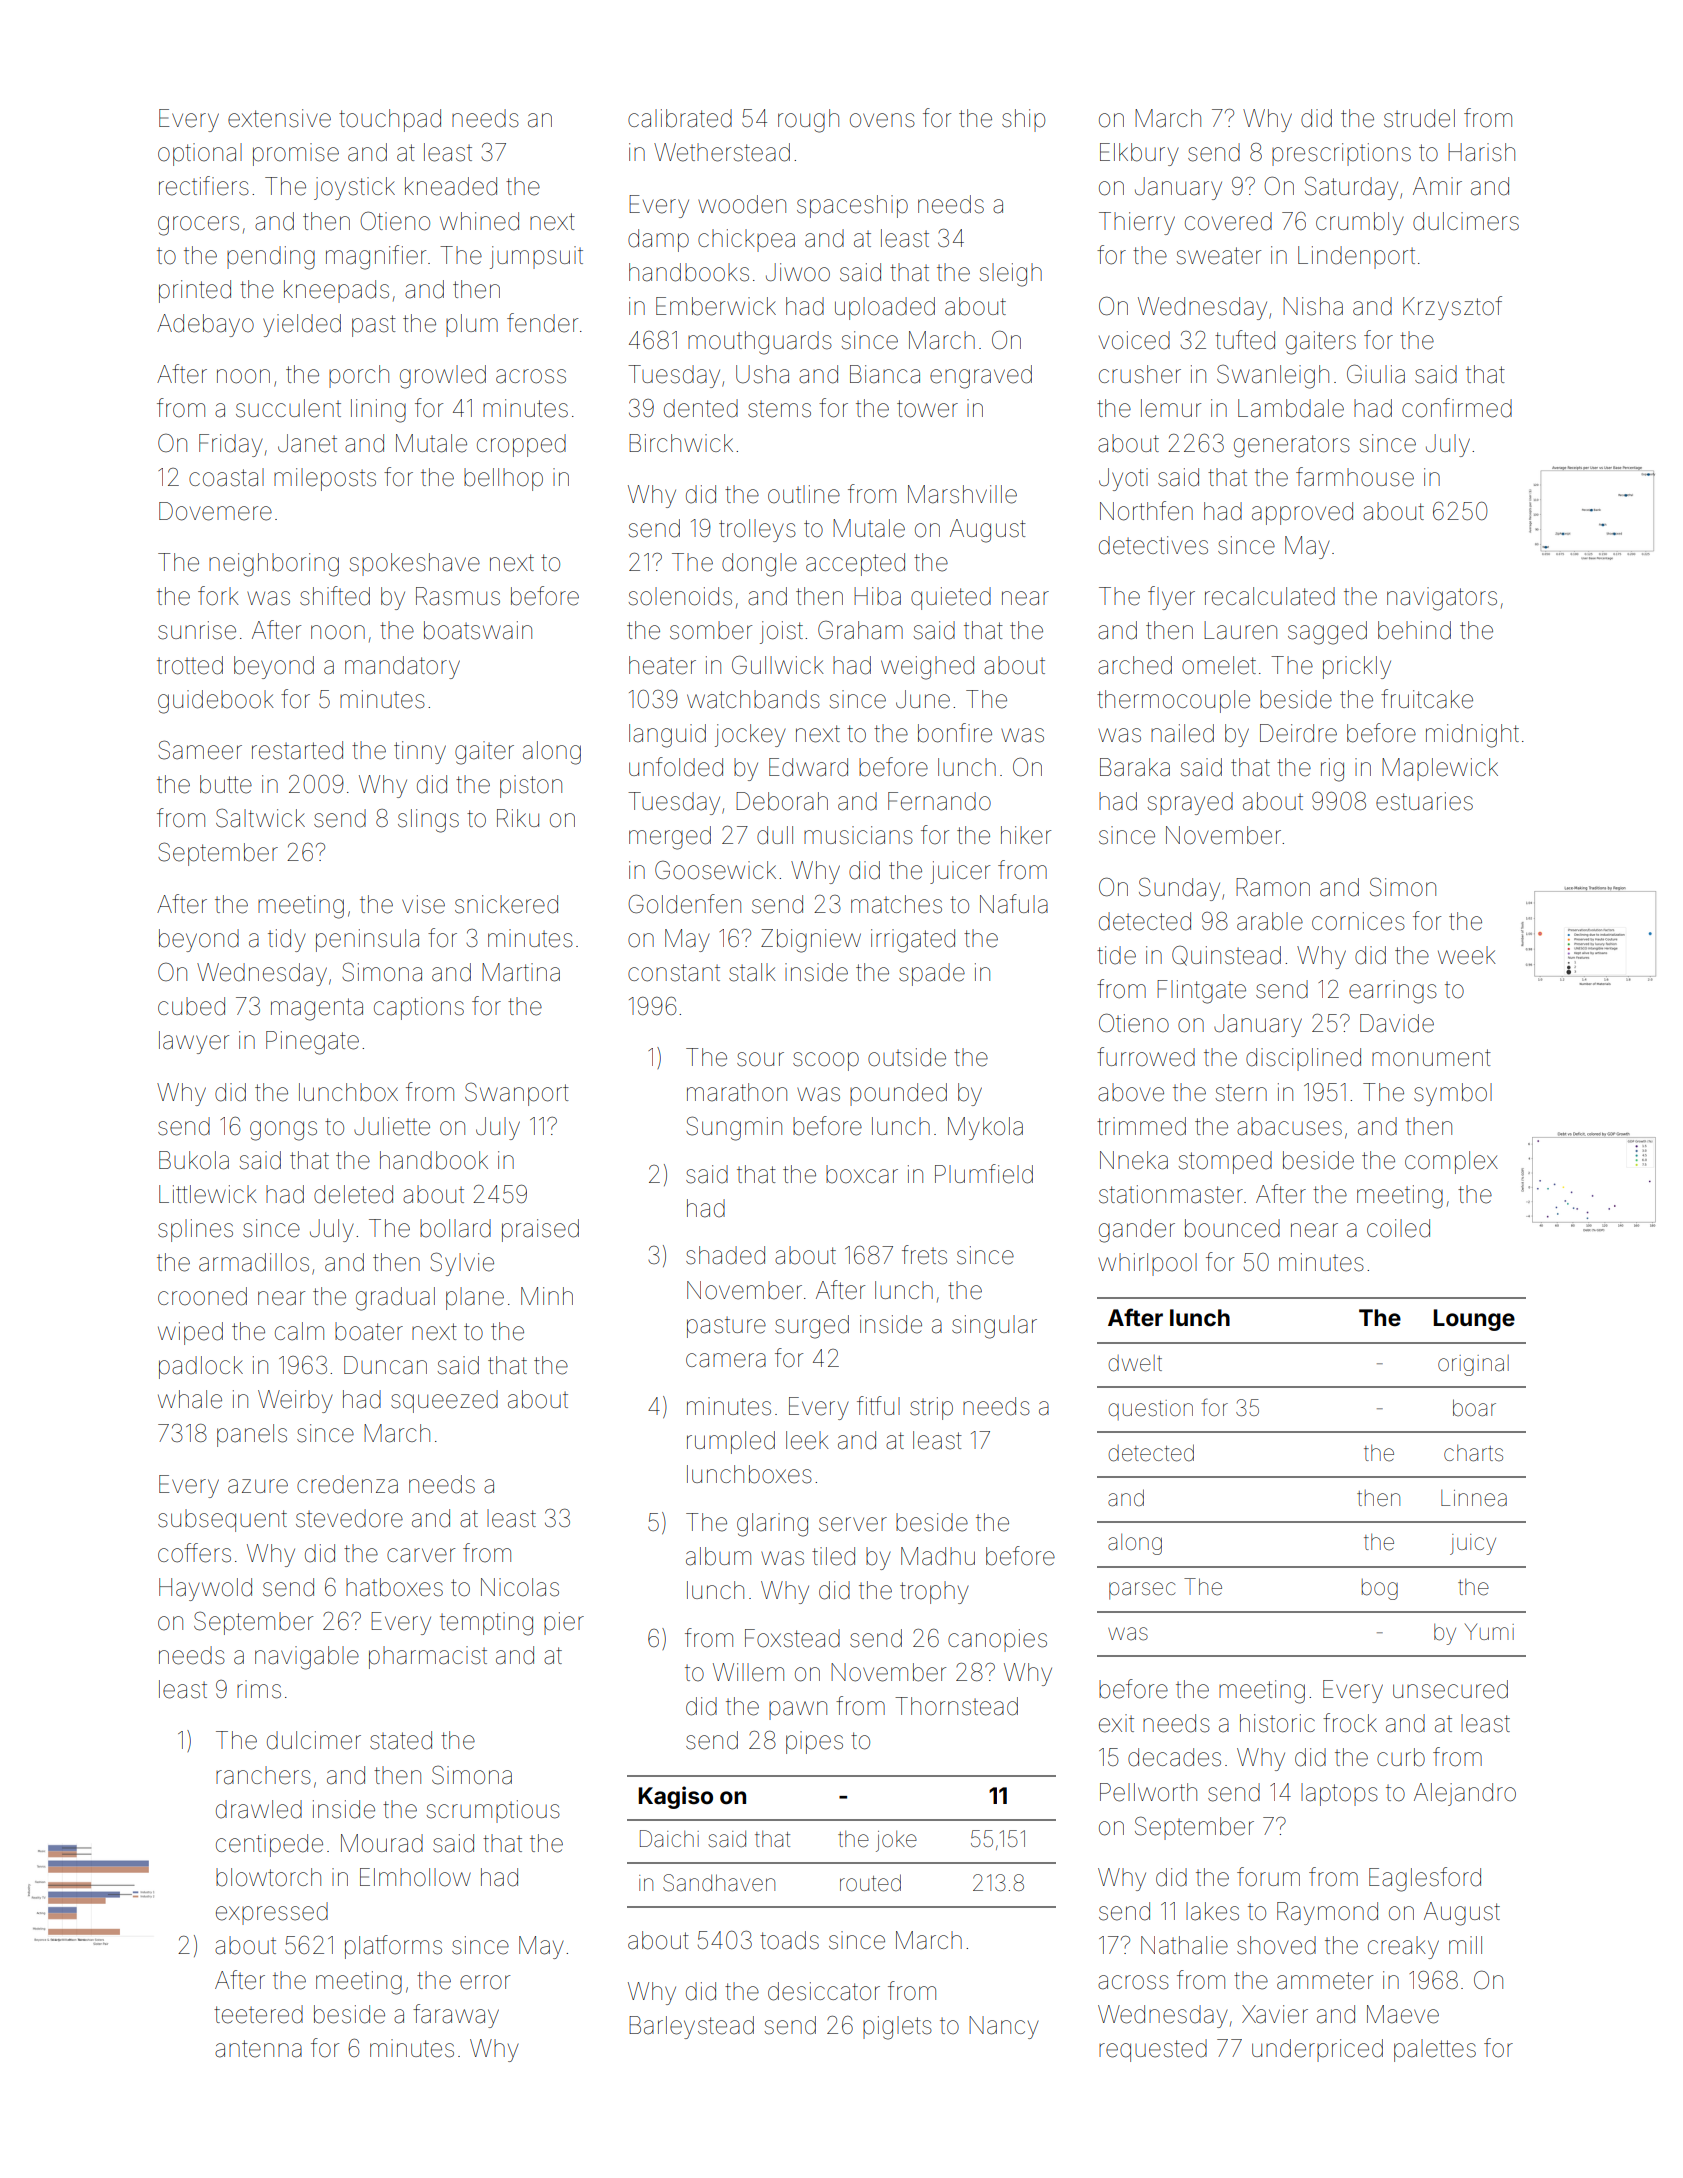  I want to click on antenna, so click(258, 2049).
